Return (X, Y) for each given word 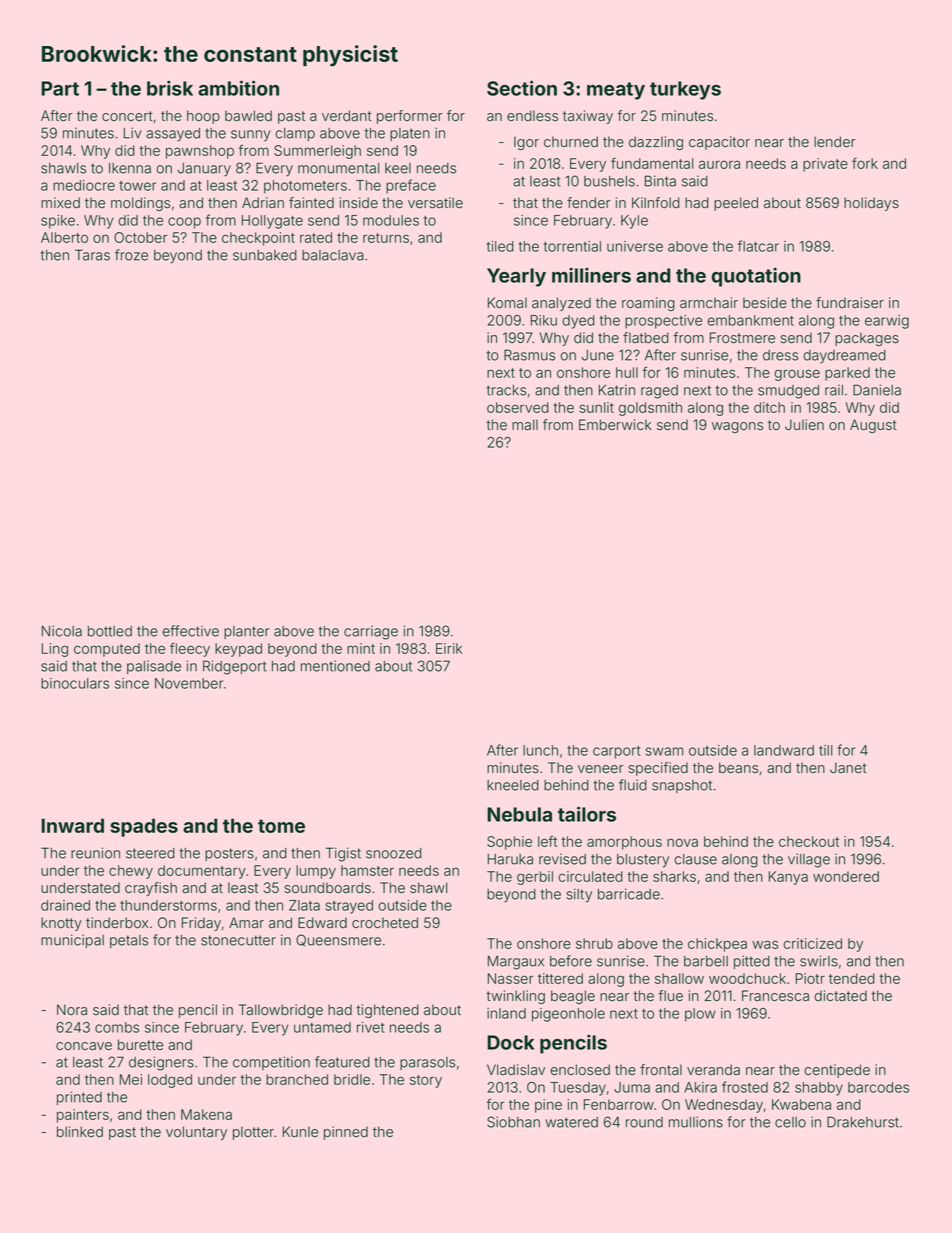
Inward (72, 825)
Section (522, 88)
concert (127, 116)
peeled (736, 204)
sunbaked (265, 255)
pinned (346, 1133)
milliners (591, 275)
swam (664, 751)
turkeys (685, 90)
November (189, 683)
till (825, 750)
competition (271, 1063)
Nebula (519, 814)
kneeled (513, 785)
